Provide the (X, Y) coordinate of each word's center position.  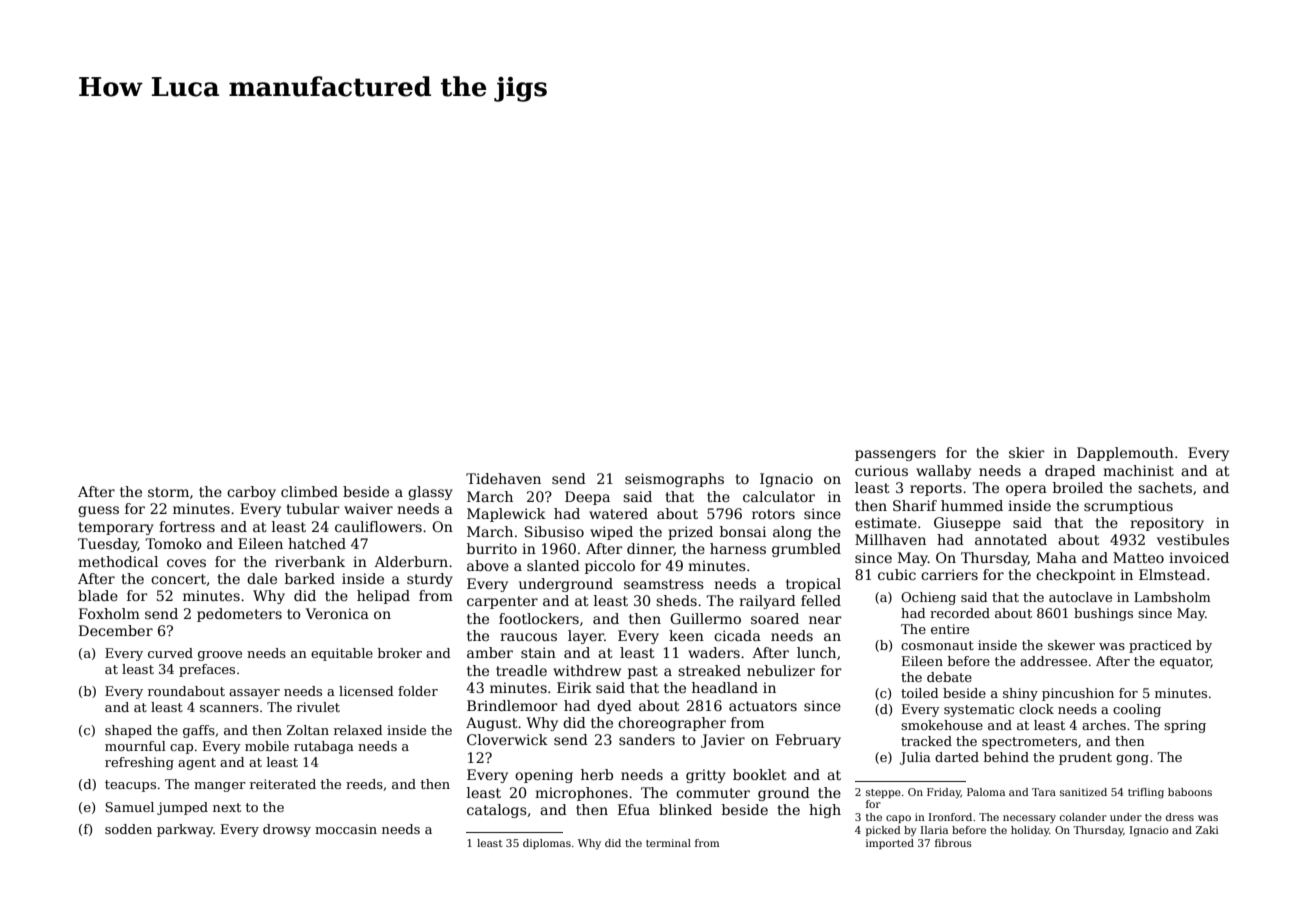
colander (1083, 817)
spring (1185, 726)
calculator (779, 496)
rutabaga (324, 747)
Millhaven (890, 539)
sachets (1165, 487)
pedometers (239, 615)
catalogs (497, 811)
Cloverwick (507, 739)
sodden (128, 829)
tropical (813, 585)
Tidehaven (503, 478)
